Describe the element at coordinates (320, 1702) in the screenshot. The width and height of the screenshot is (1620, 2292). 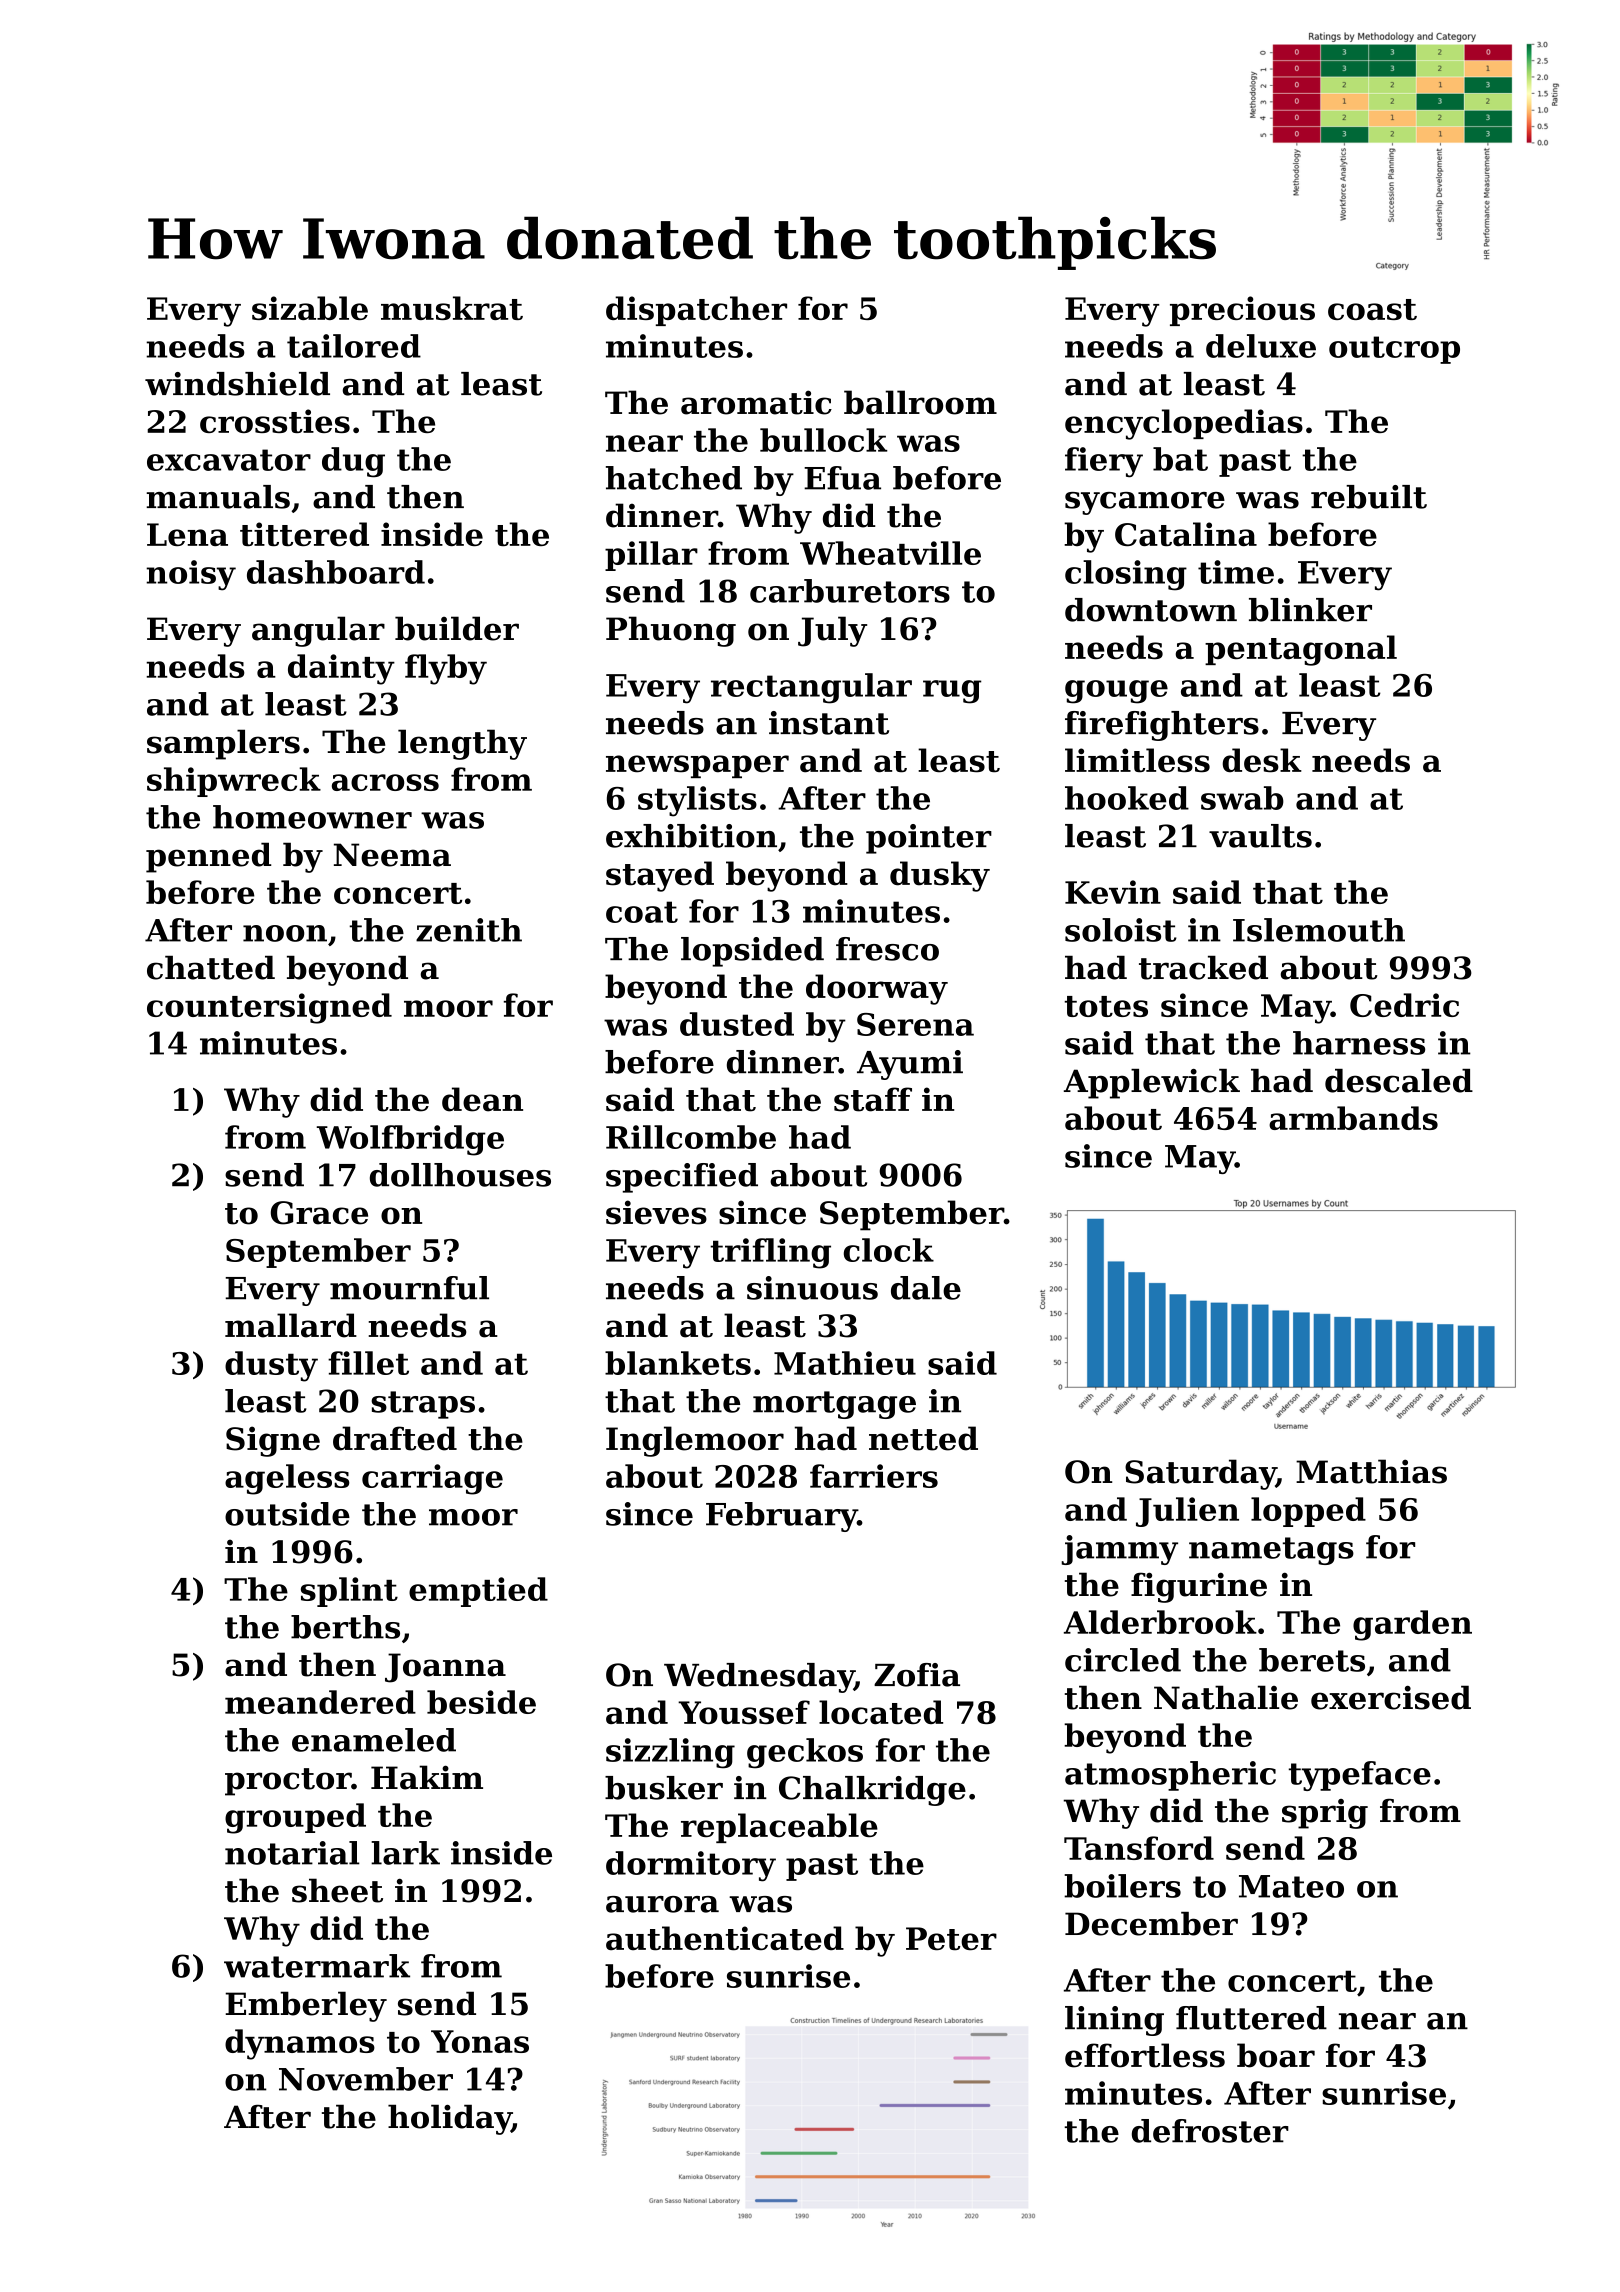
I see `meandered` at that location.
